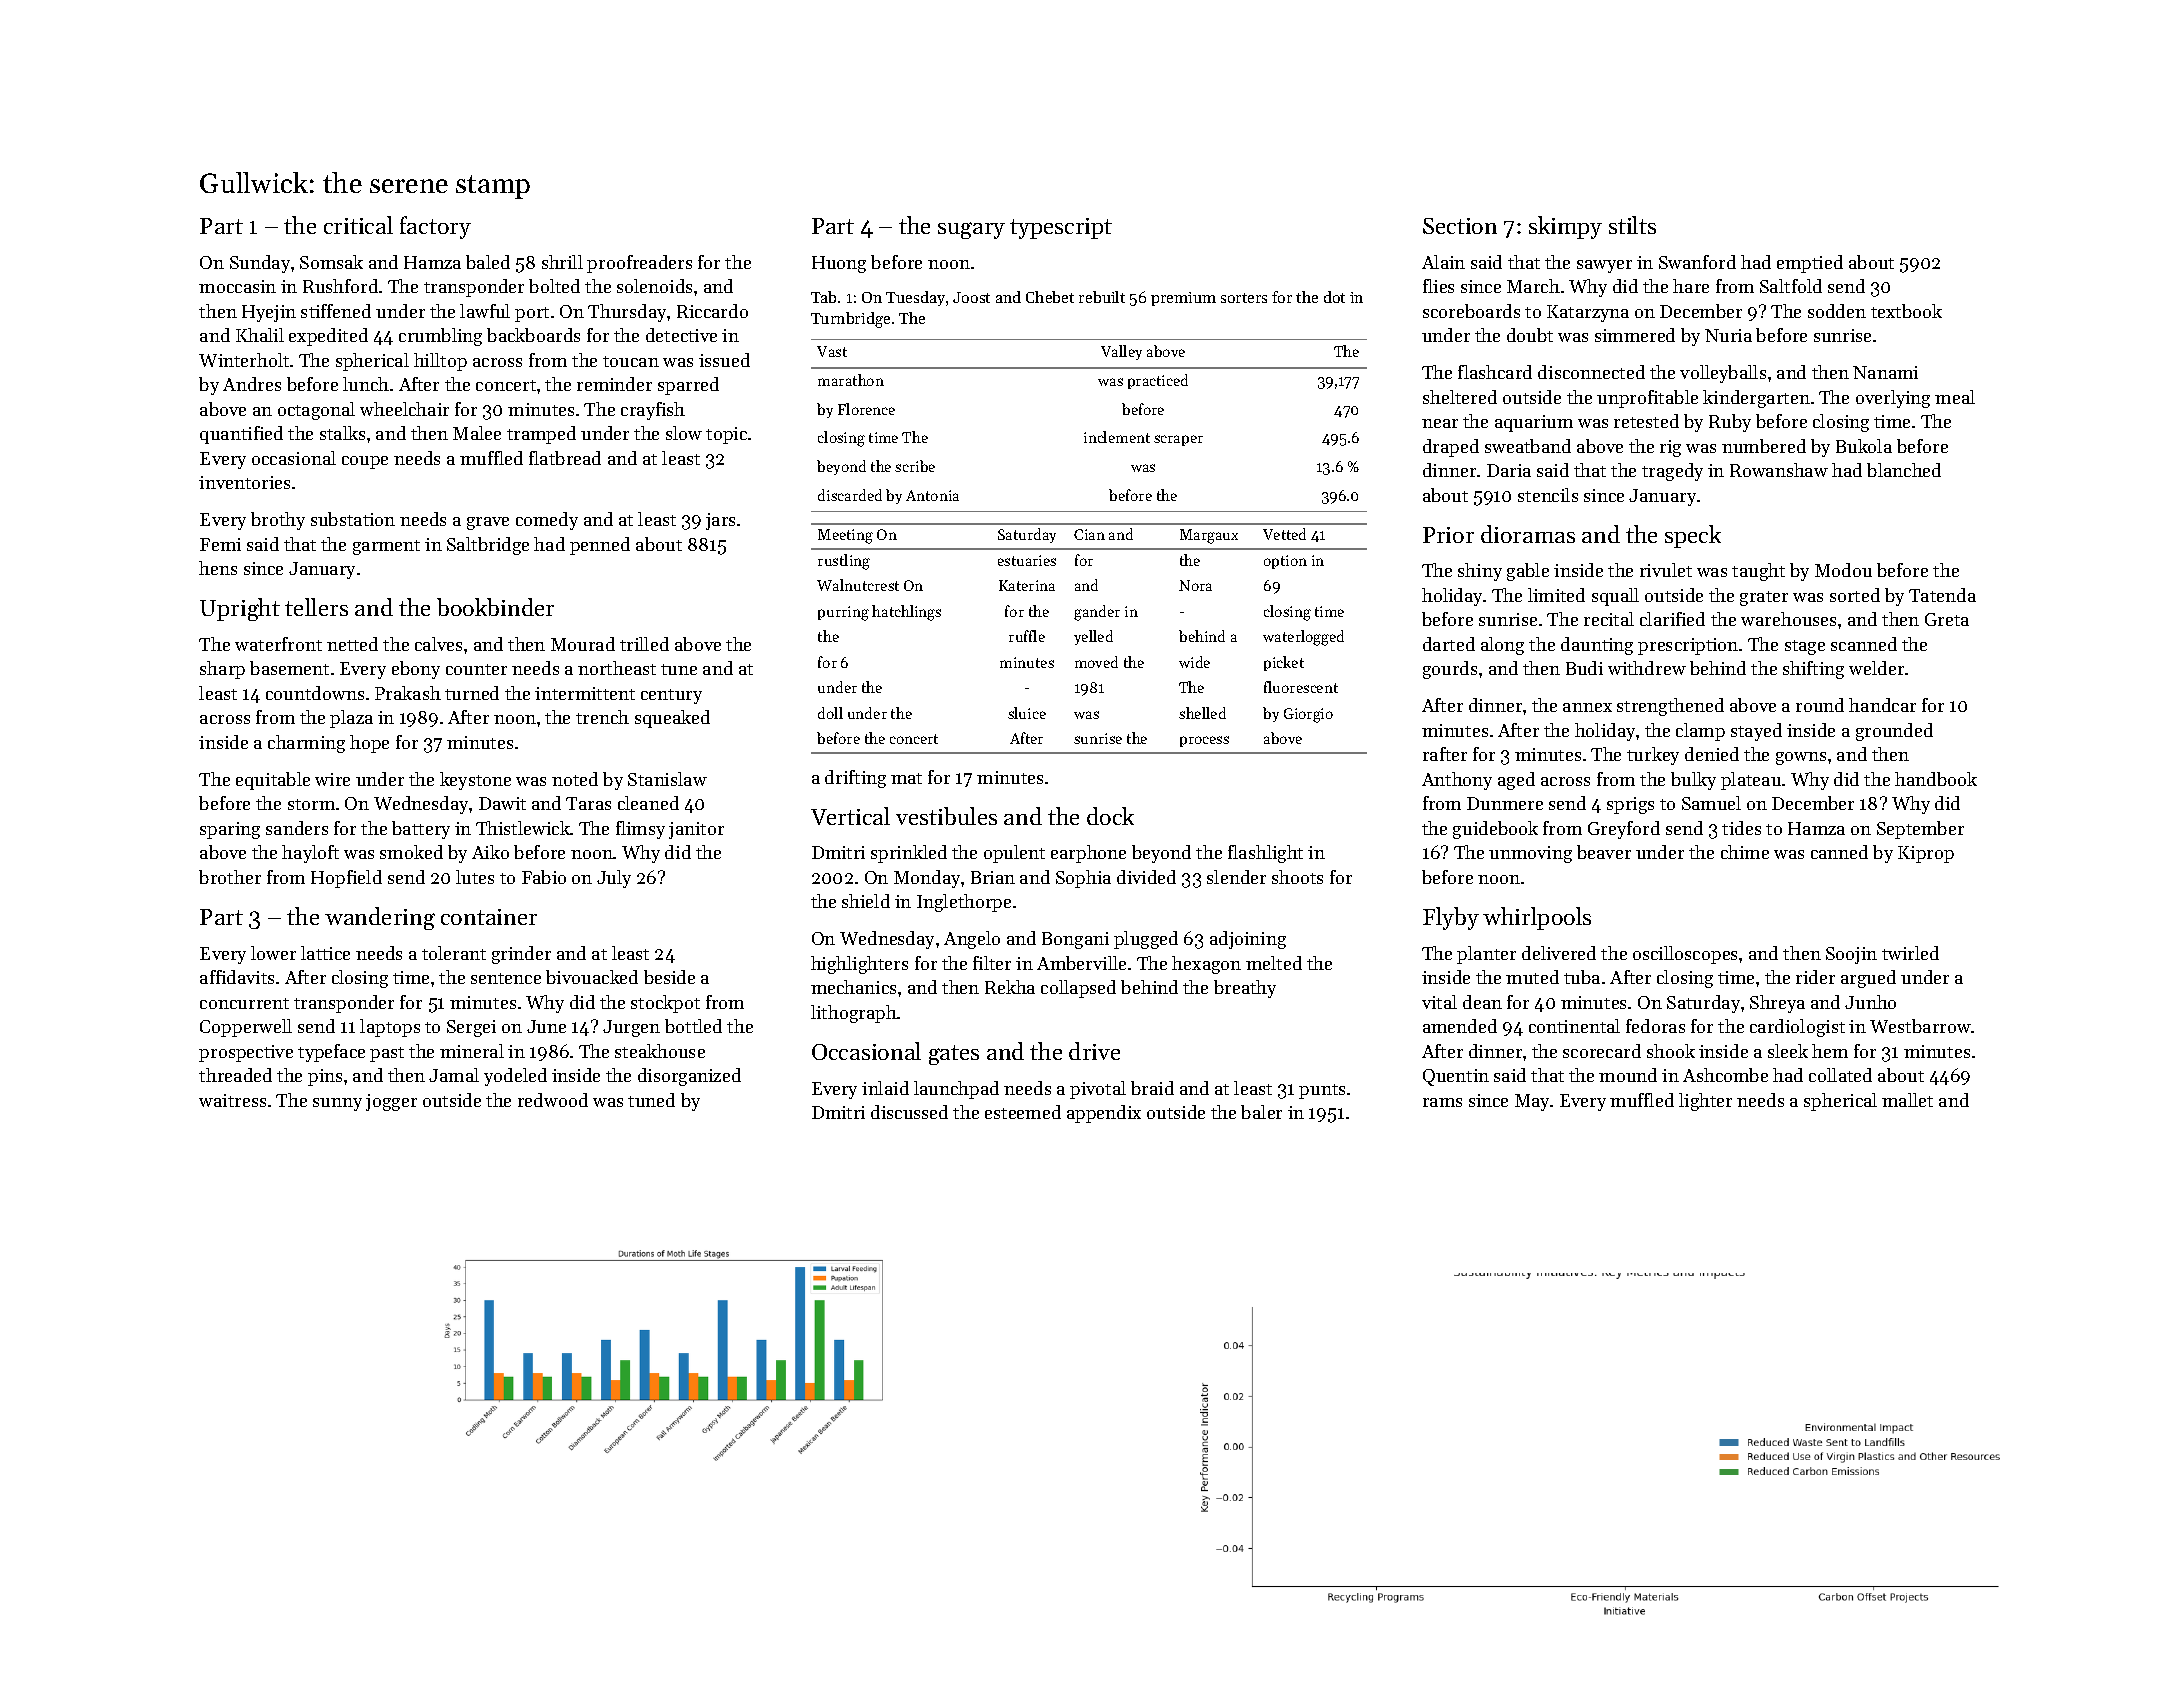 This page has width=2178, height=1683. I want to click on factory, so click(435, 227).
